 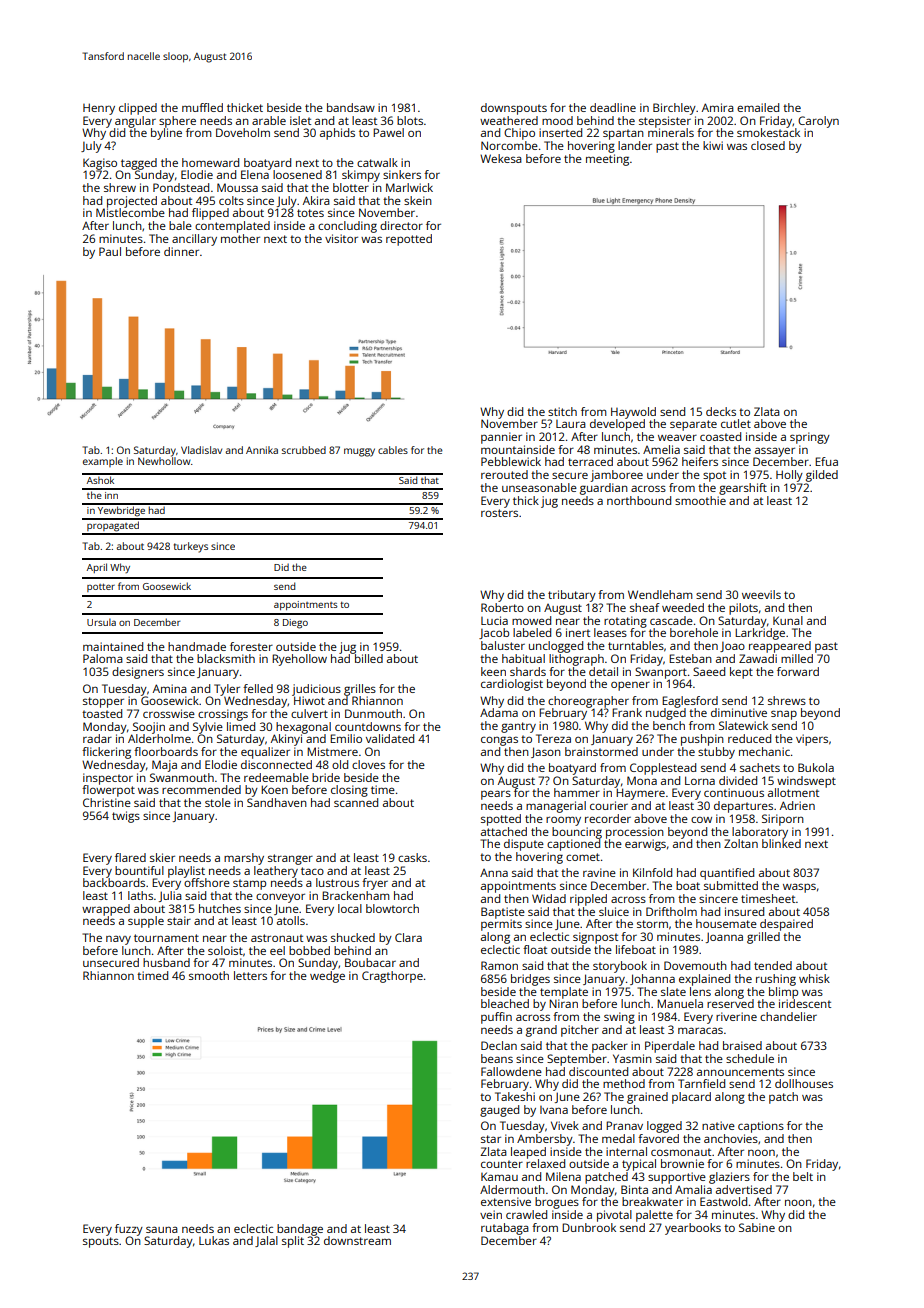 What do you see at coordinates (509, 120) in the document?
I see `weathered` at bounding box center [509, 120].
